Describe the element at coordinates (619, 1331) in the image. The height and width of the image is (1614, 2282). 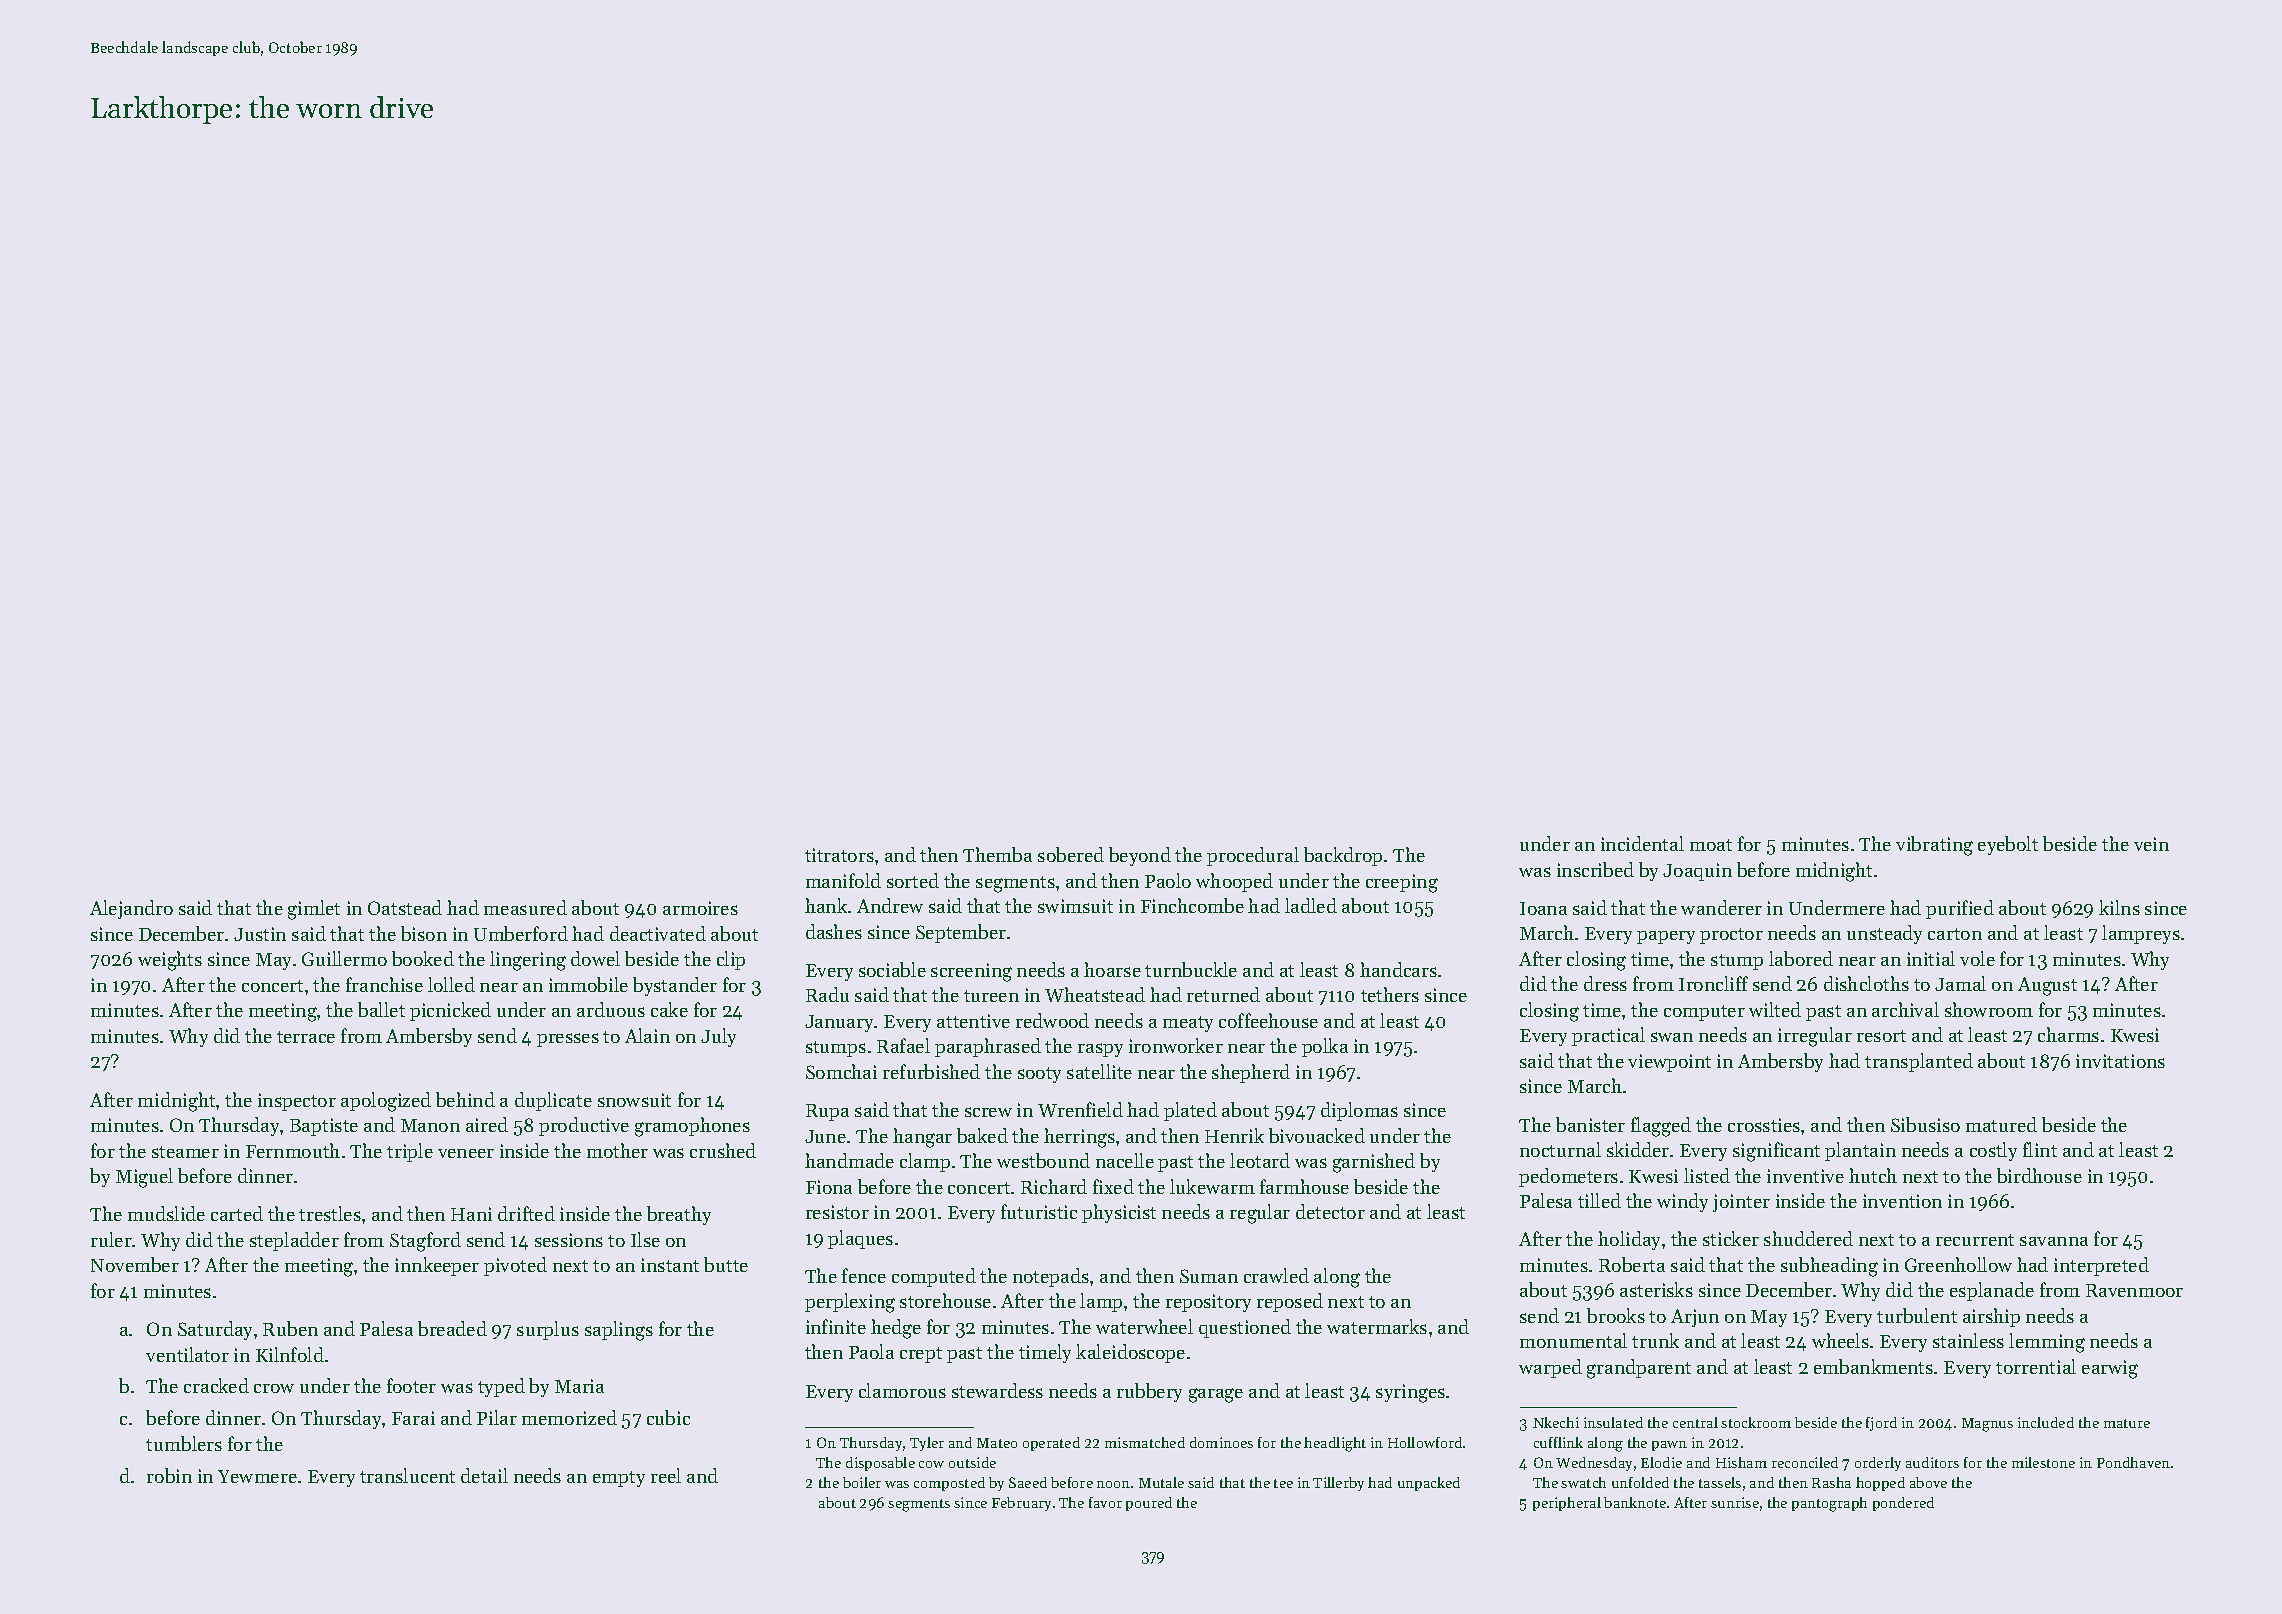
I see `saplings` at that location.
